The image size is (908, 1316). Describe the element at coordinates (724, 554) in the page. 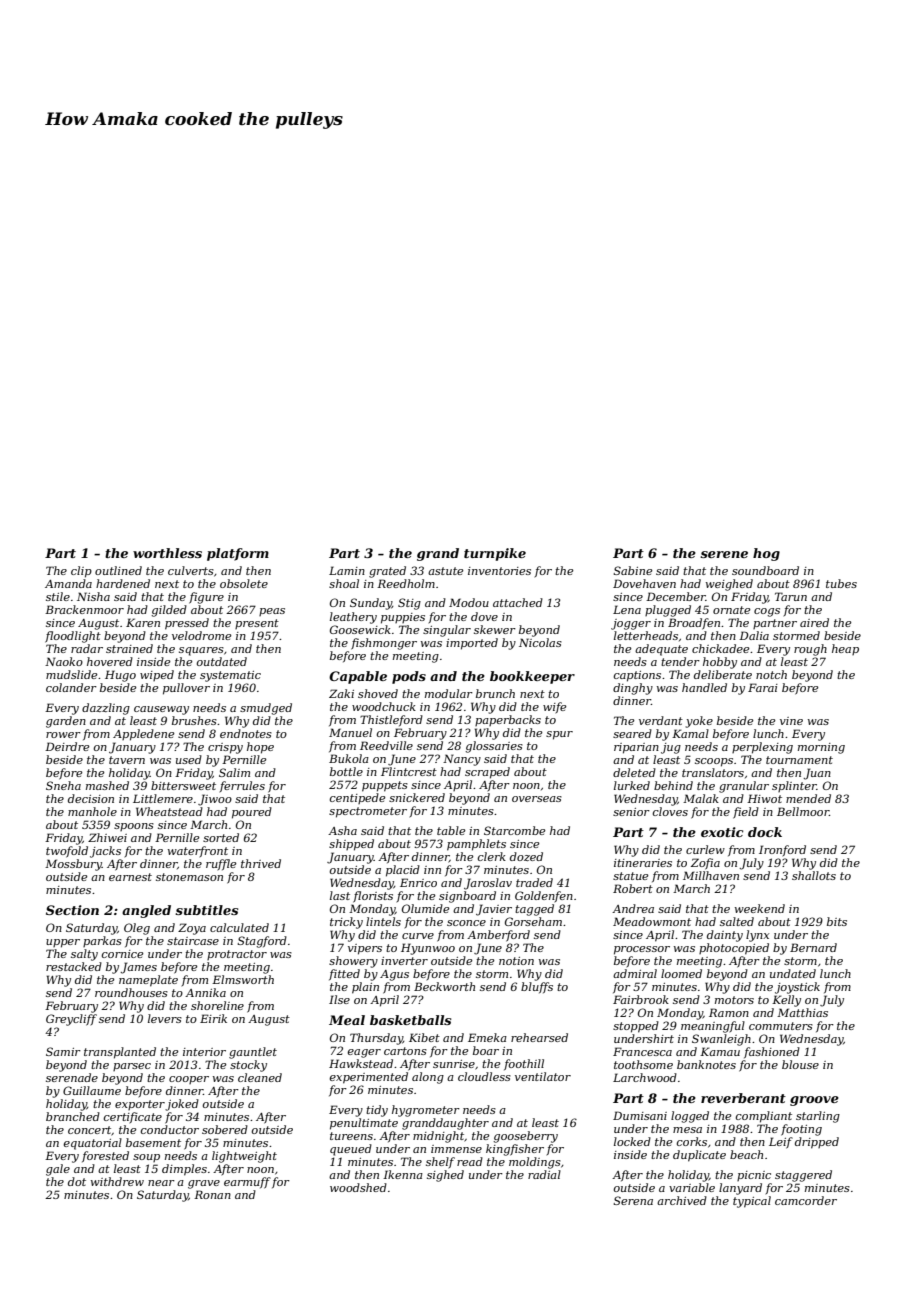

I see `serene` at that location.
